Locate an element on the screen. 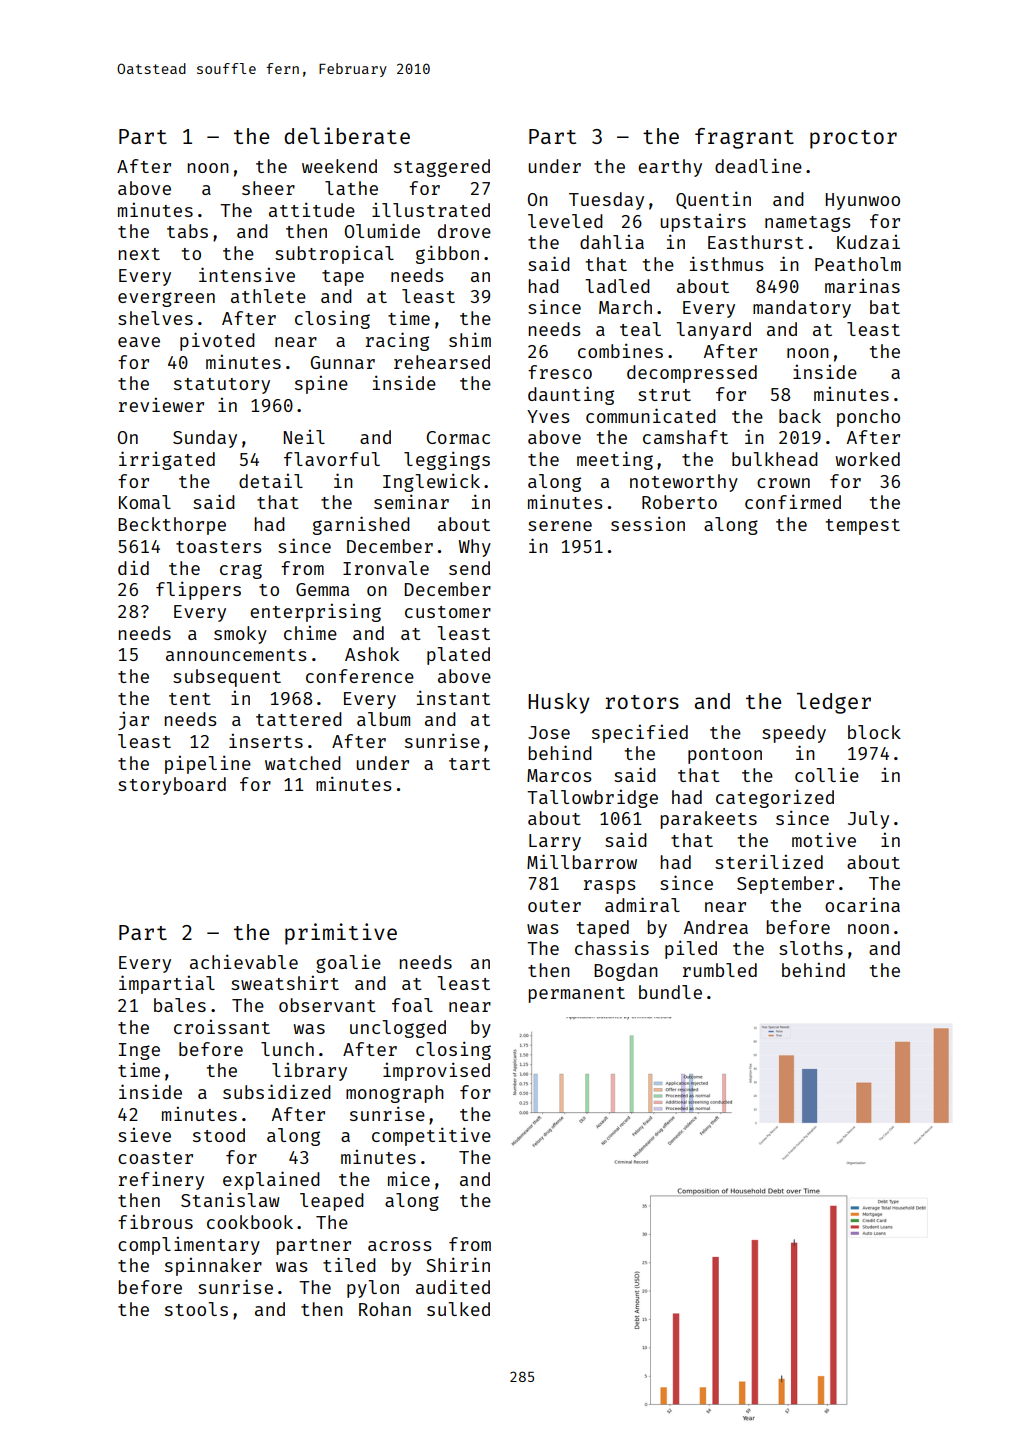 The image size is (1019, 1447). rumbled is located at coordinates (720, 970).
